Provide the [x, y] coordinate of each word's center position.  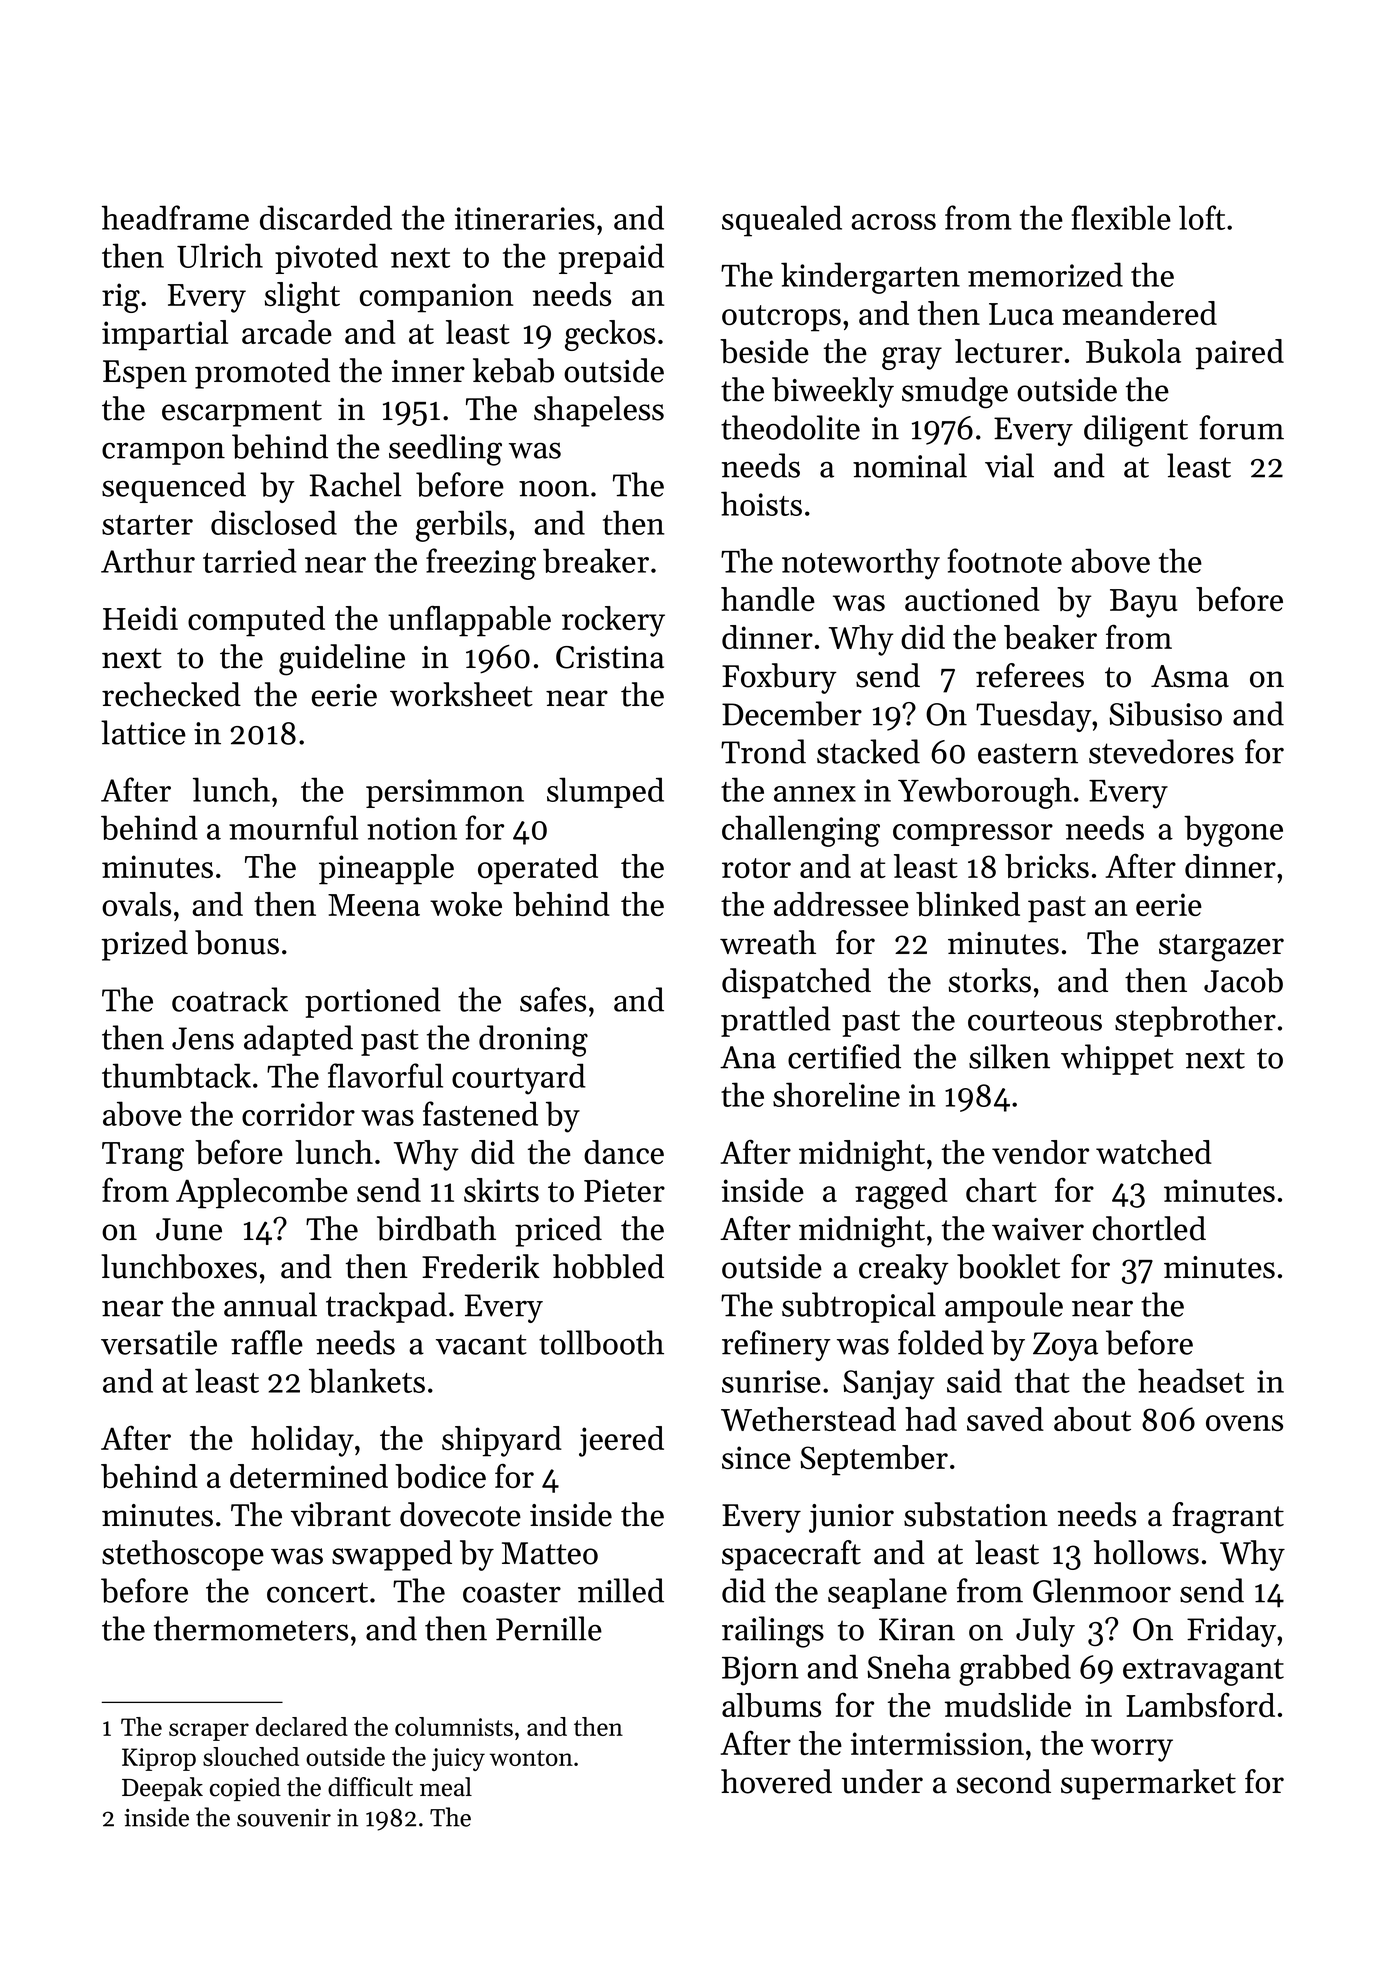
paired [1239, 354]
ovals [136, 904]
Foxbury [779, 678]
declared [302, 1726]
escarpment [242, 413]
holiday [302, 1441]
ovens [1244, 1423]
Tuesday [1034, 716]
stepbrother [1195, 1021]
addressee [841, 904]
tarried [250, 560]
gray [912, 358]
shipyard [502, 1441]
